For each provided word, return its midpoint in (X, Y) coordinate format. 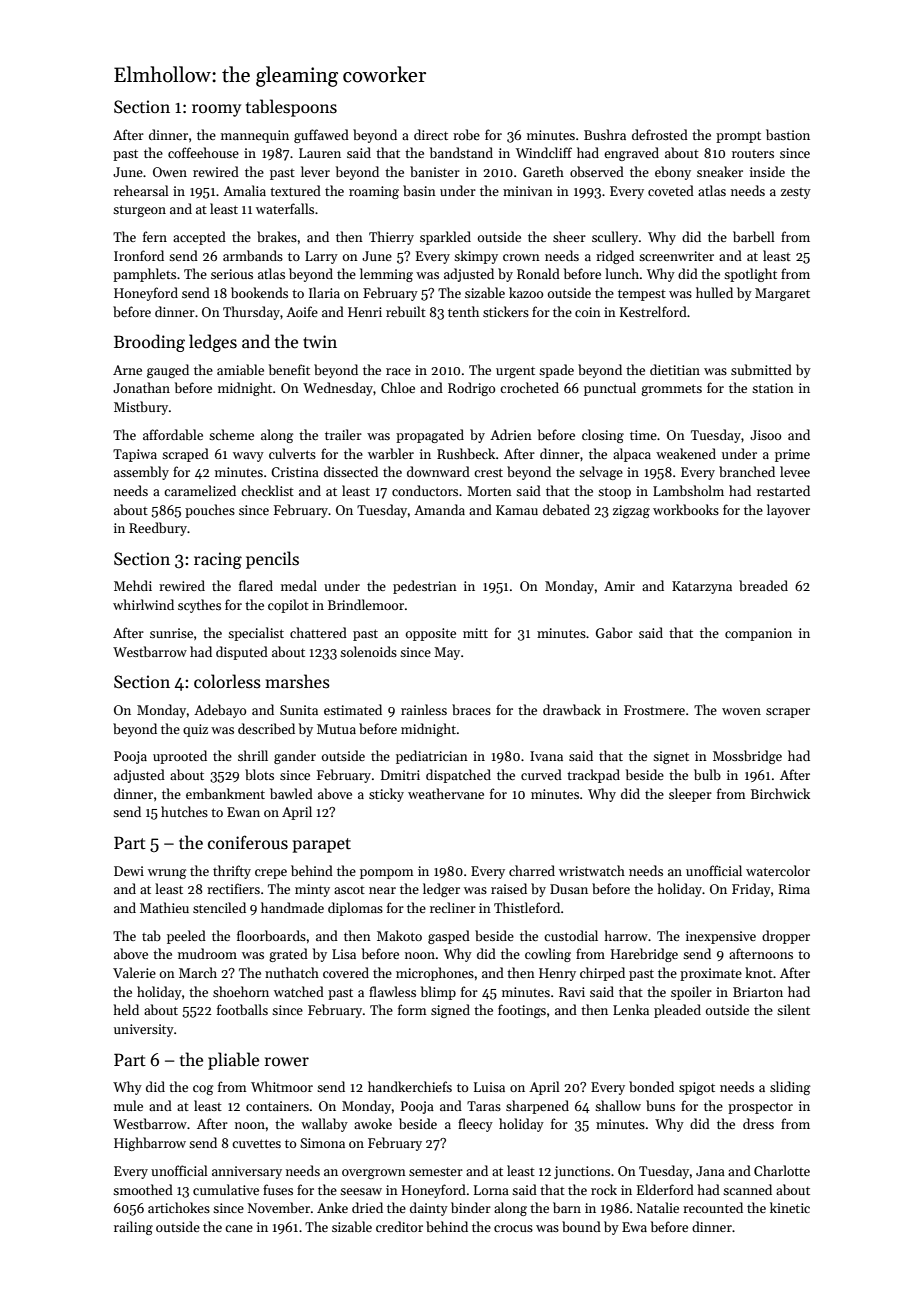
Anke (332, 1207)
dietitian (675, 369)
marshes (297, 681)
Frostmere (654, 710)
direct (431, 134)
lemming (386, 275)
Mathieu (164, 907)
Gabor (614, 632)
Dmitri (400, 775)
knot (759, 972)
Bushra (605, 134)
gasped (449, 937)
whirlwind (143, 604)
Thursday (251, 313)
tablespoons (291, 108)
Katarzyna (702, 587)
